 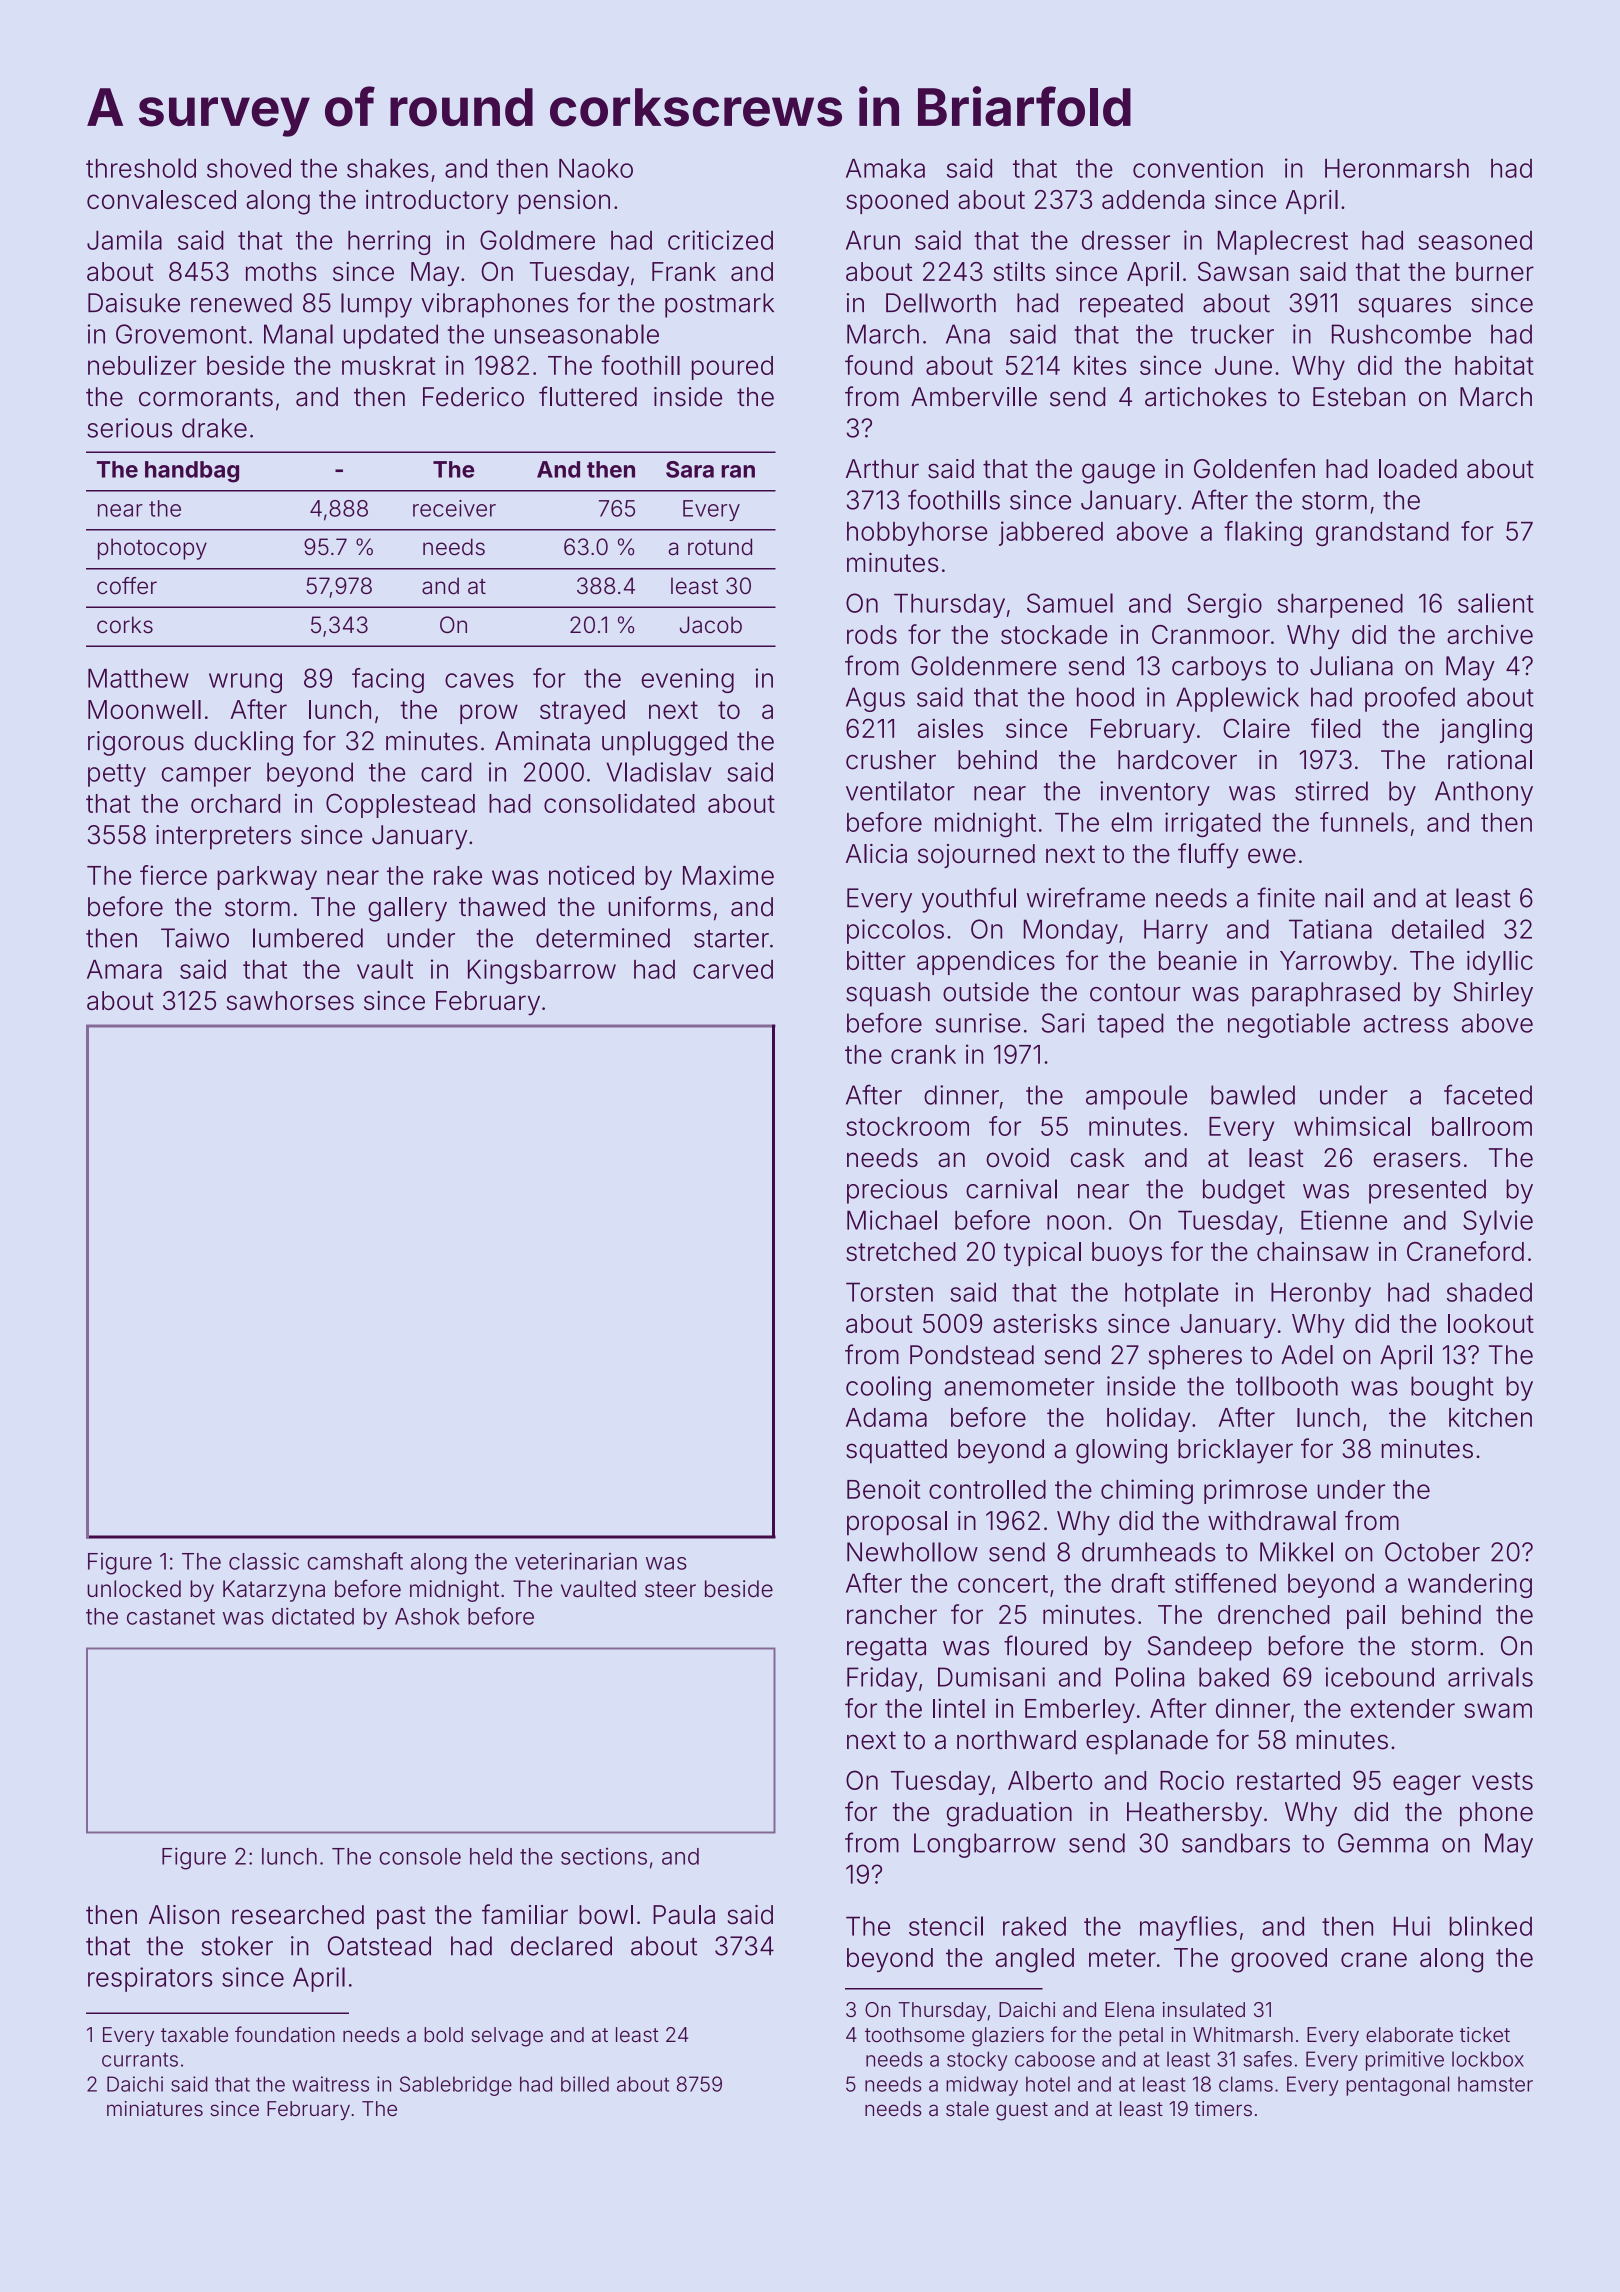 What do you see at coordinates (124, 969) in the page?
I see `Amara` at bounding box center [124, 969].
